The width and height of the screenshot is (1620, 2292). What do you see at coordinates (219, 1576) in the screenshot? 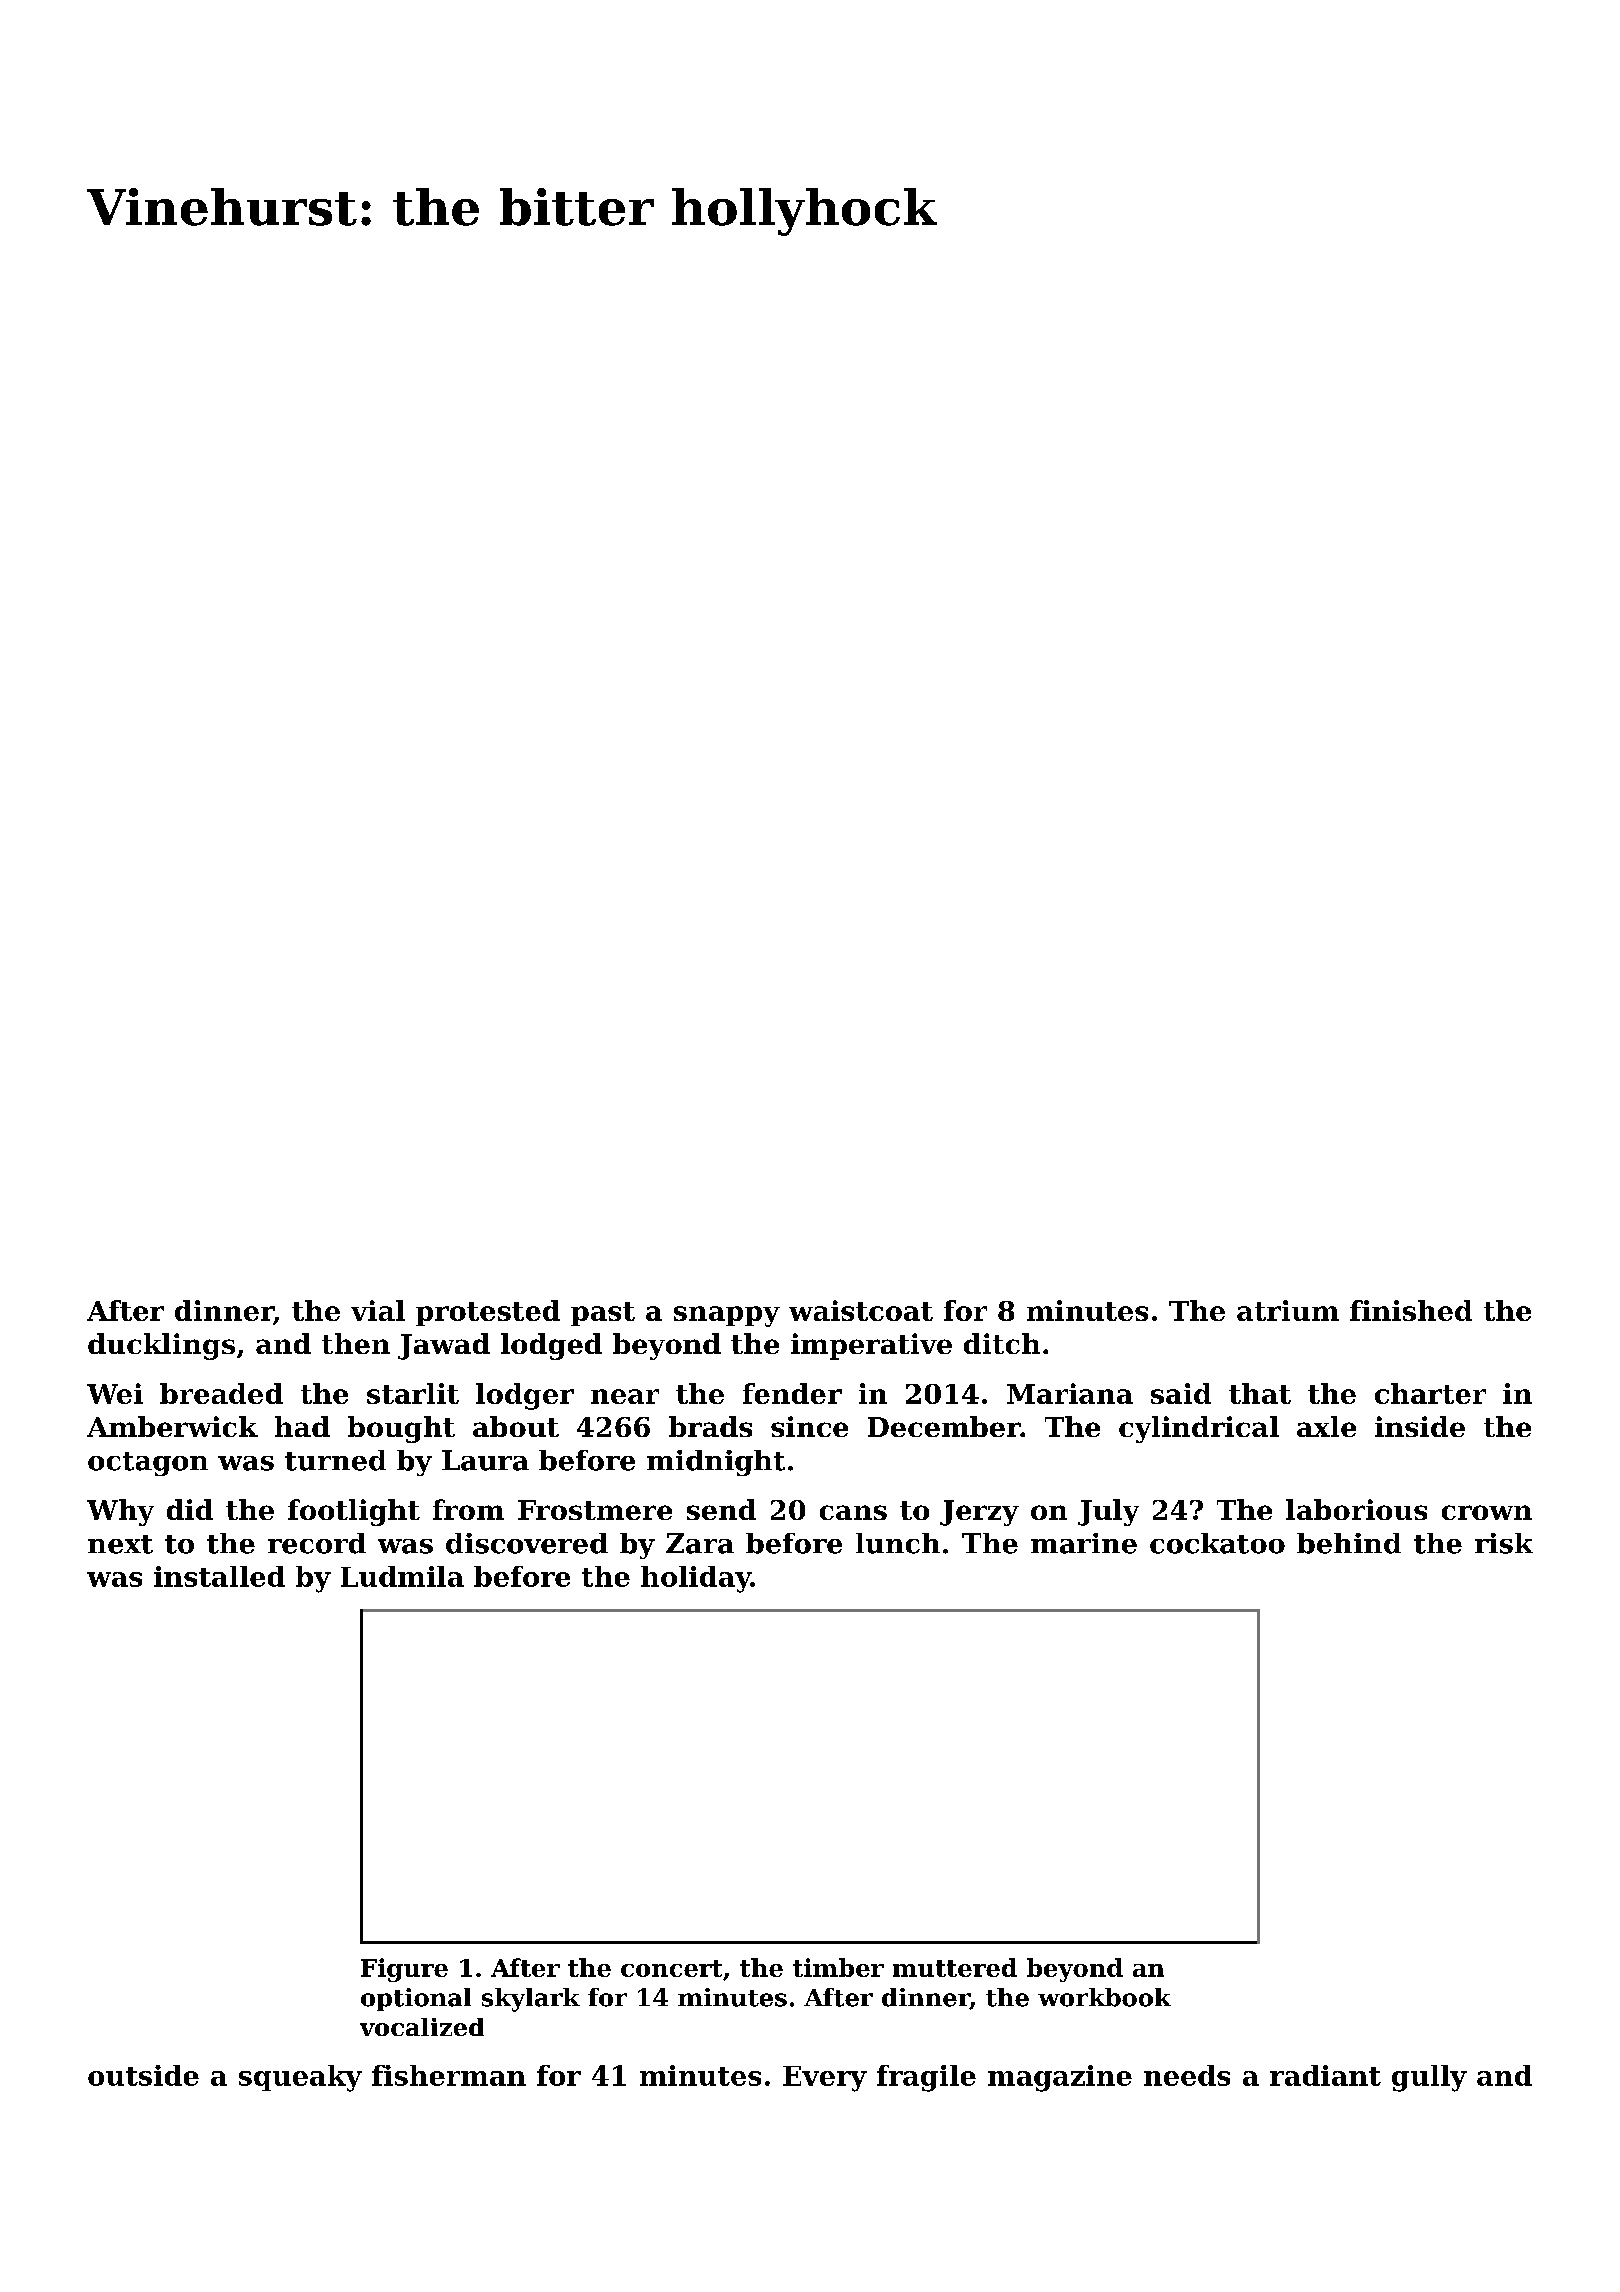
I see `installed` at bounding box center [219, 1576].
